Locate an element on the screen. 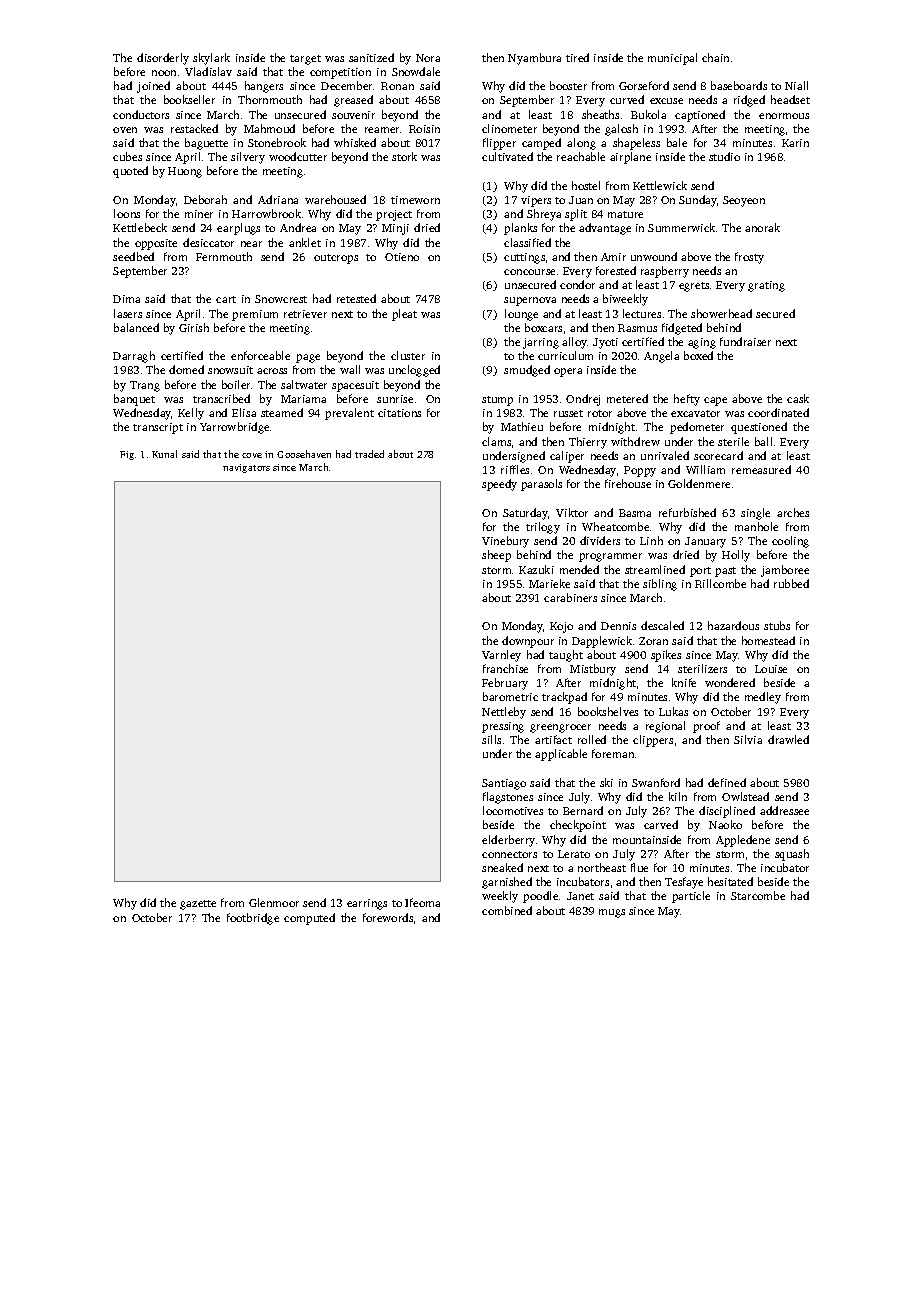 Image resolution: width=924 pixels, height=1308 pixels. downpour is located at coordinates (528, 642).
